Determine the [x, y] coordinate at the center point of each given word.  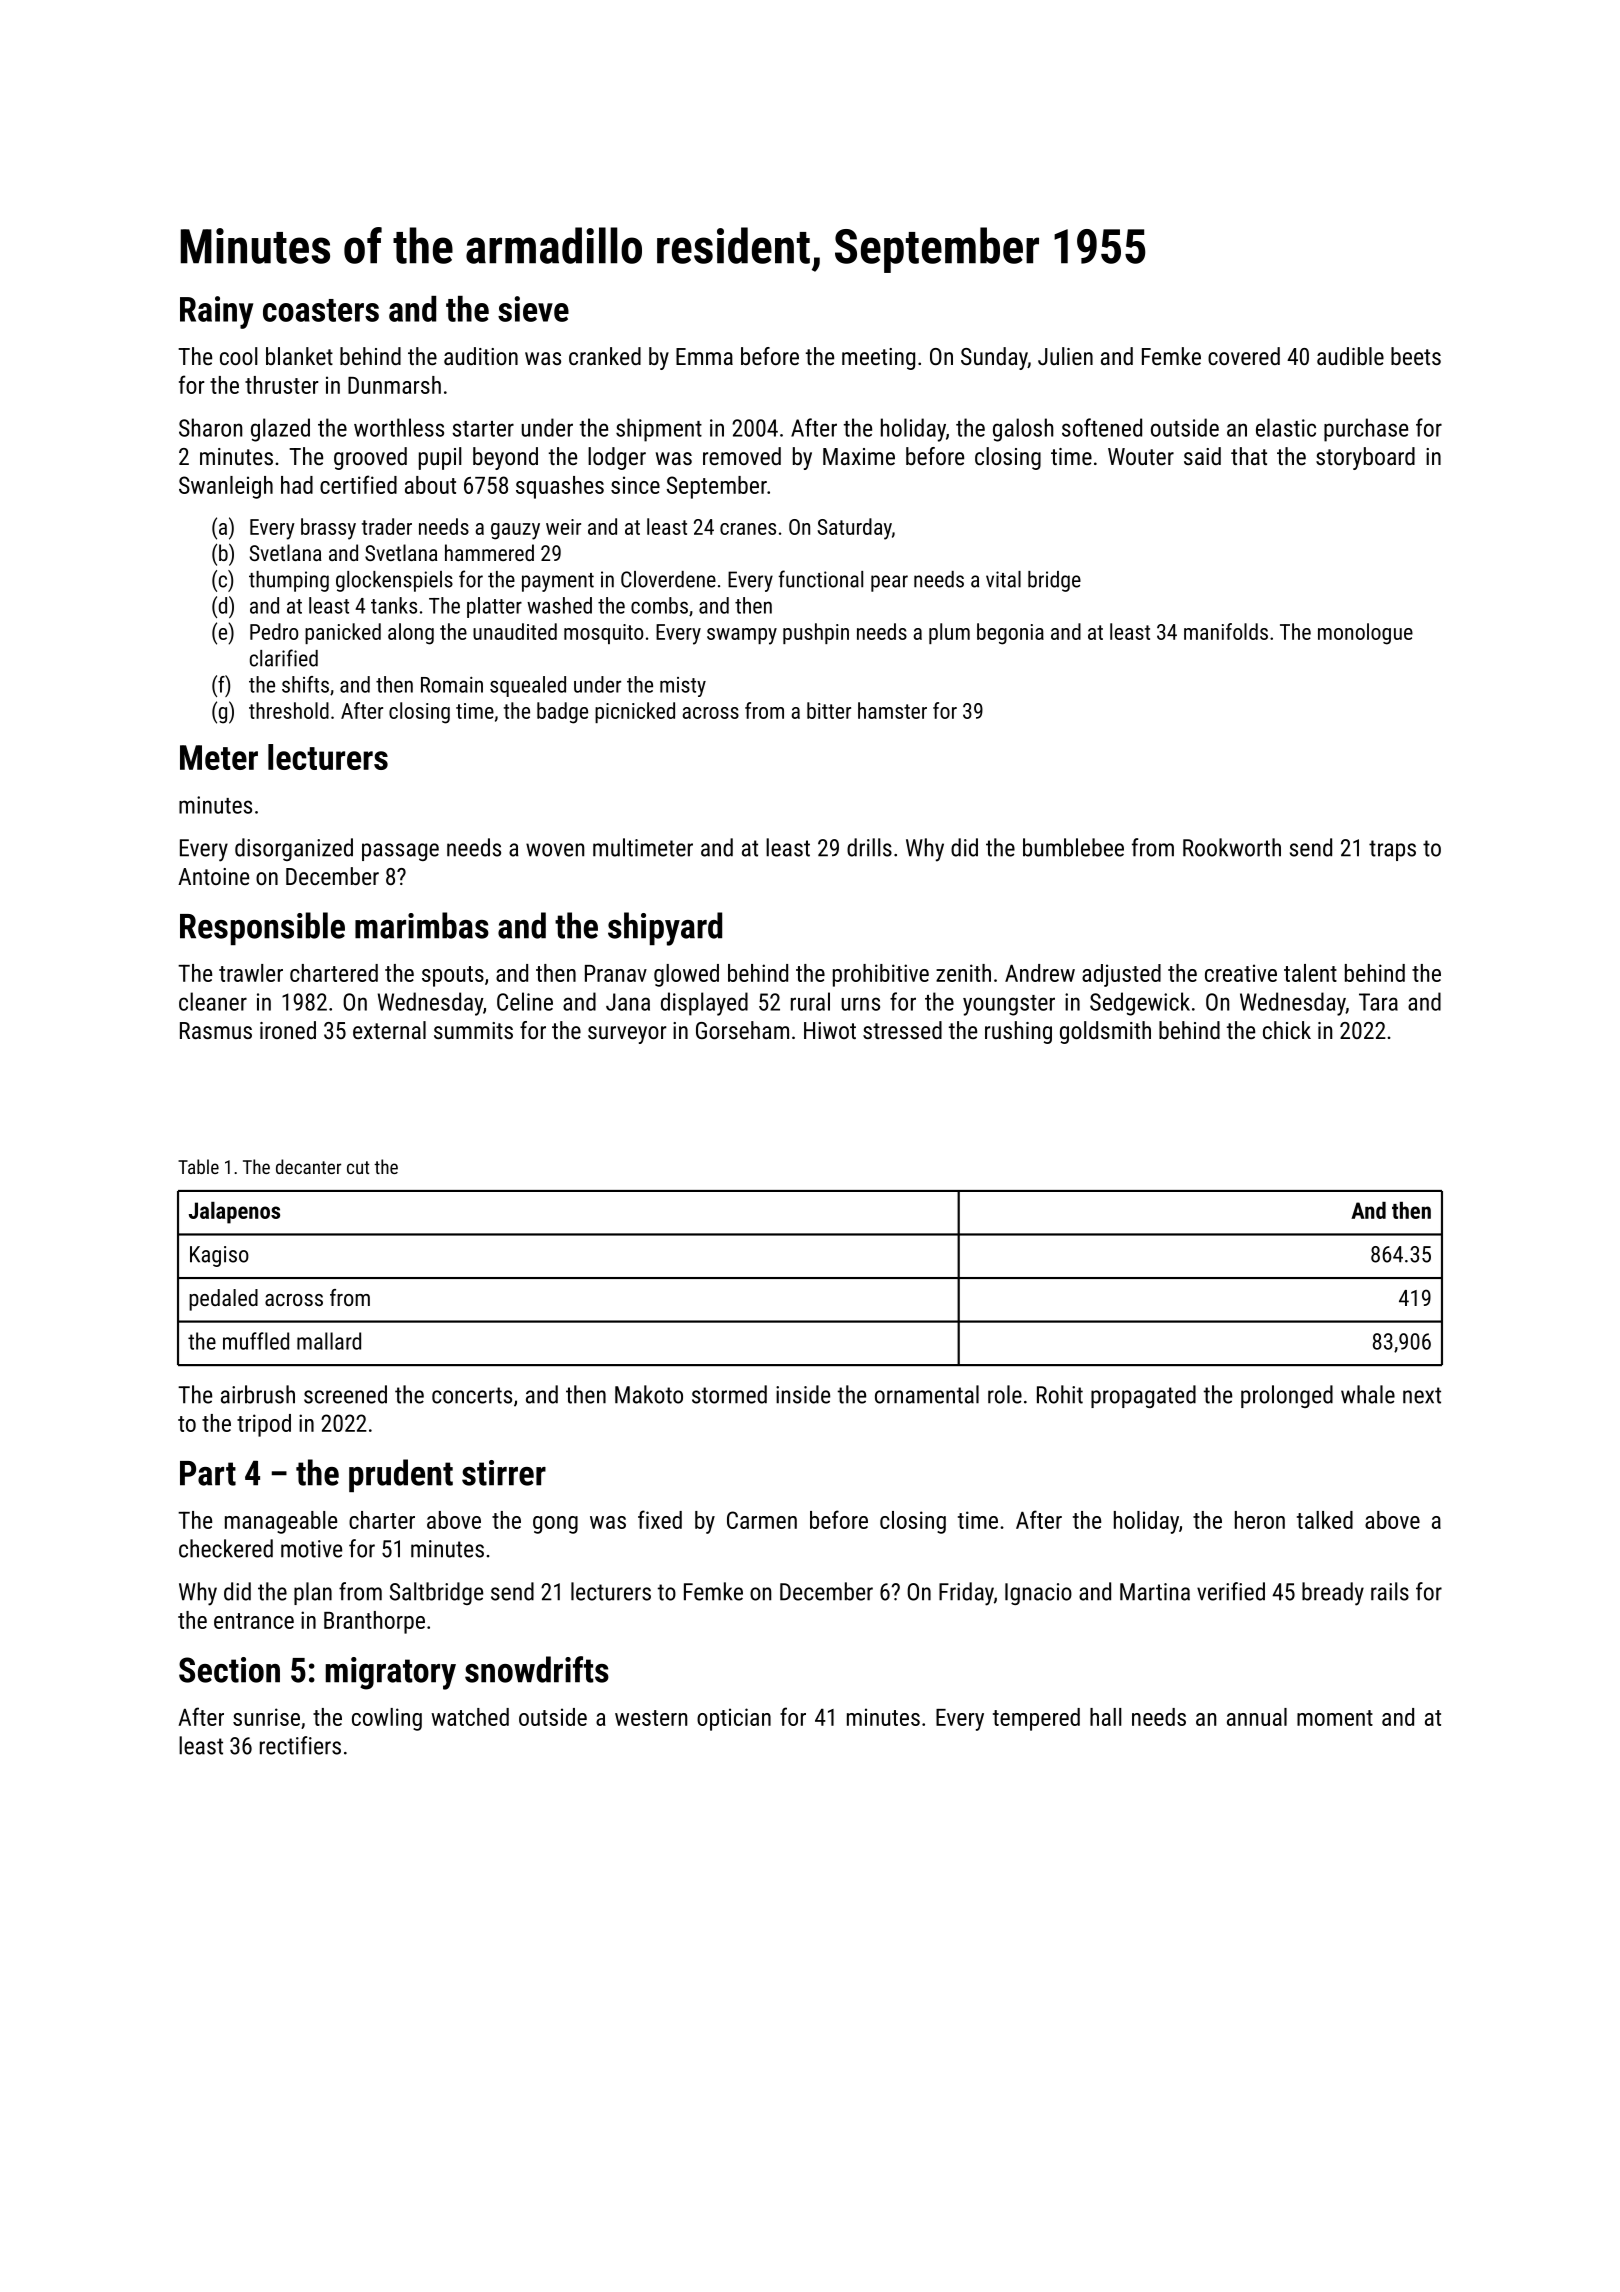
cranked [605, 356]
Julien [1065, 356]
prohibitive [881, 975]
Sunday [994, 358]
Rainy [216, 312]
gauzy [515, 531]
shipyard [665, 929]
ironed [288, 1030]
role [1005, 1394]
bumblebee [1073, 847]
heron [1260, 1520]
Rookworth [1232, 847]
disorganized [294, 849]
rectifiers [300, 1745]
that [1249, 456]
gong [555, 1525]
